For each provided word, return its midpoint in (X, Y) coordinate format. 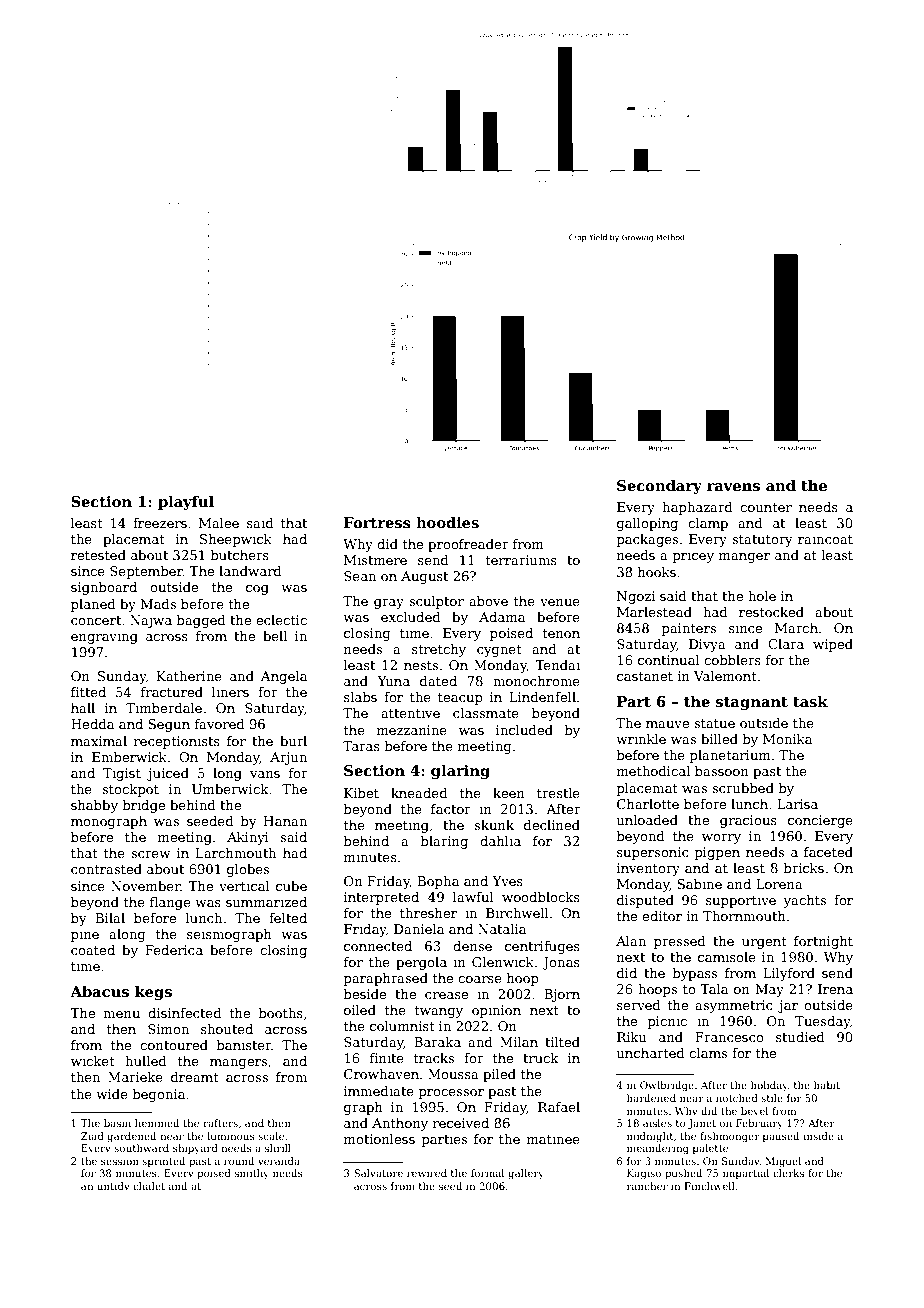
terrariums (521, 560)
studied (800, 1037)
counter (766, 507)
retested (98, 555)
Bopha (438, 882)
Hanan (285, 821)
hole (762, 596)
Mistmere (375, 560)
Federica (174, 950)
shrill (278, 1148)
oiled (360, 1010)
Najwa (151, 621)
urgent (764, 943)
